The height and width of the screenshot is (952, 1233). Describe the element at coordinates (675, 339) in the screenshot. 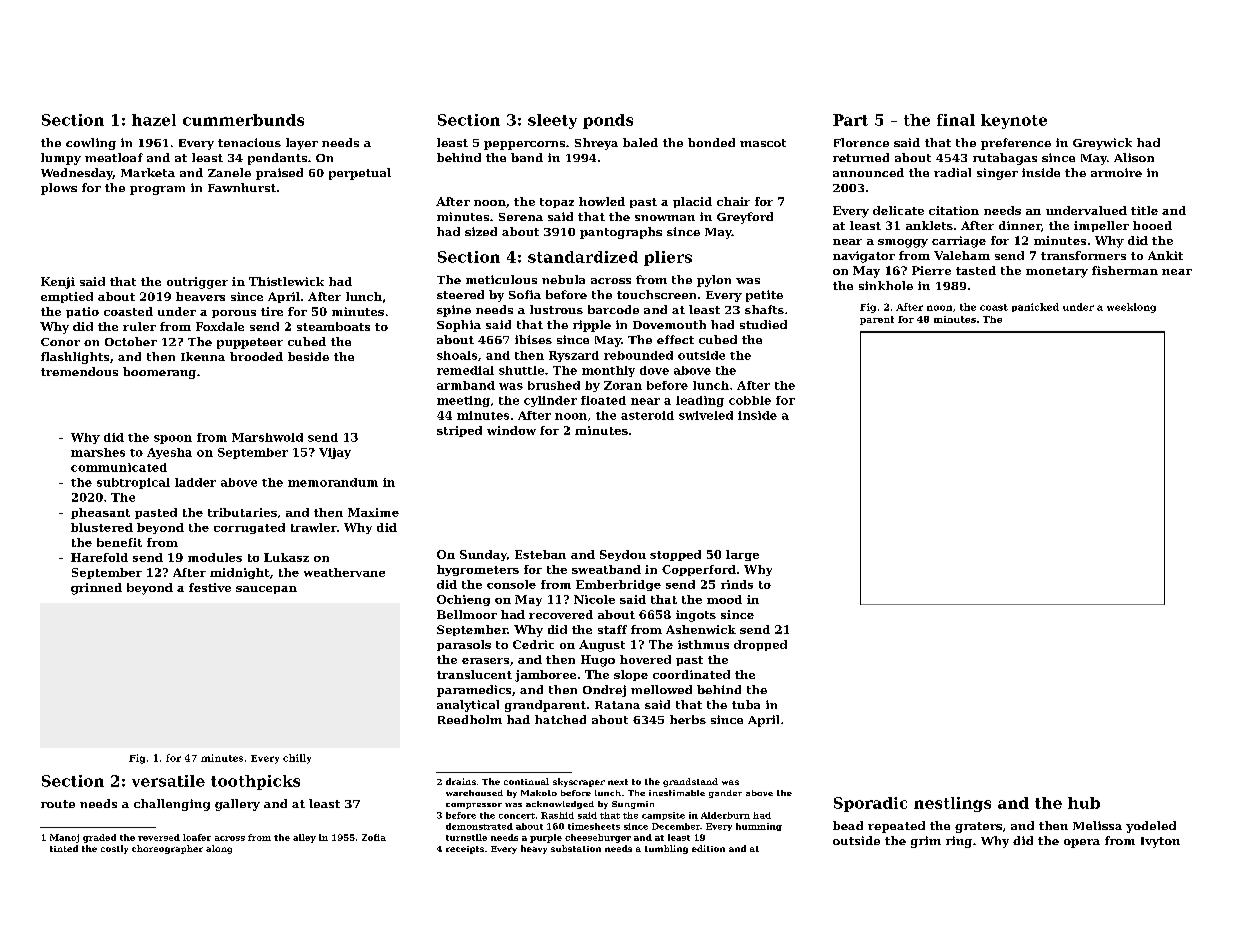

I see `effect` at that location.
